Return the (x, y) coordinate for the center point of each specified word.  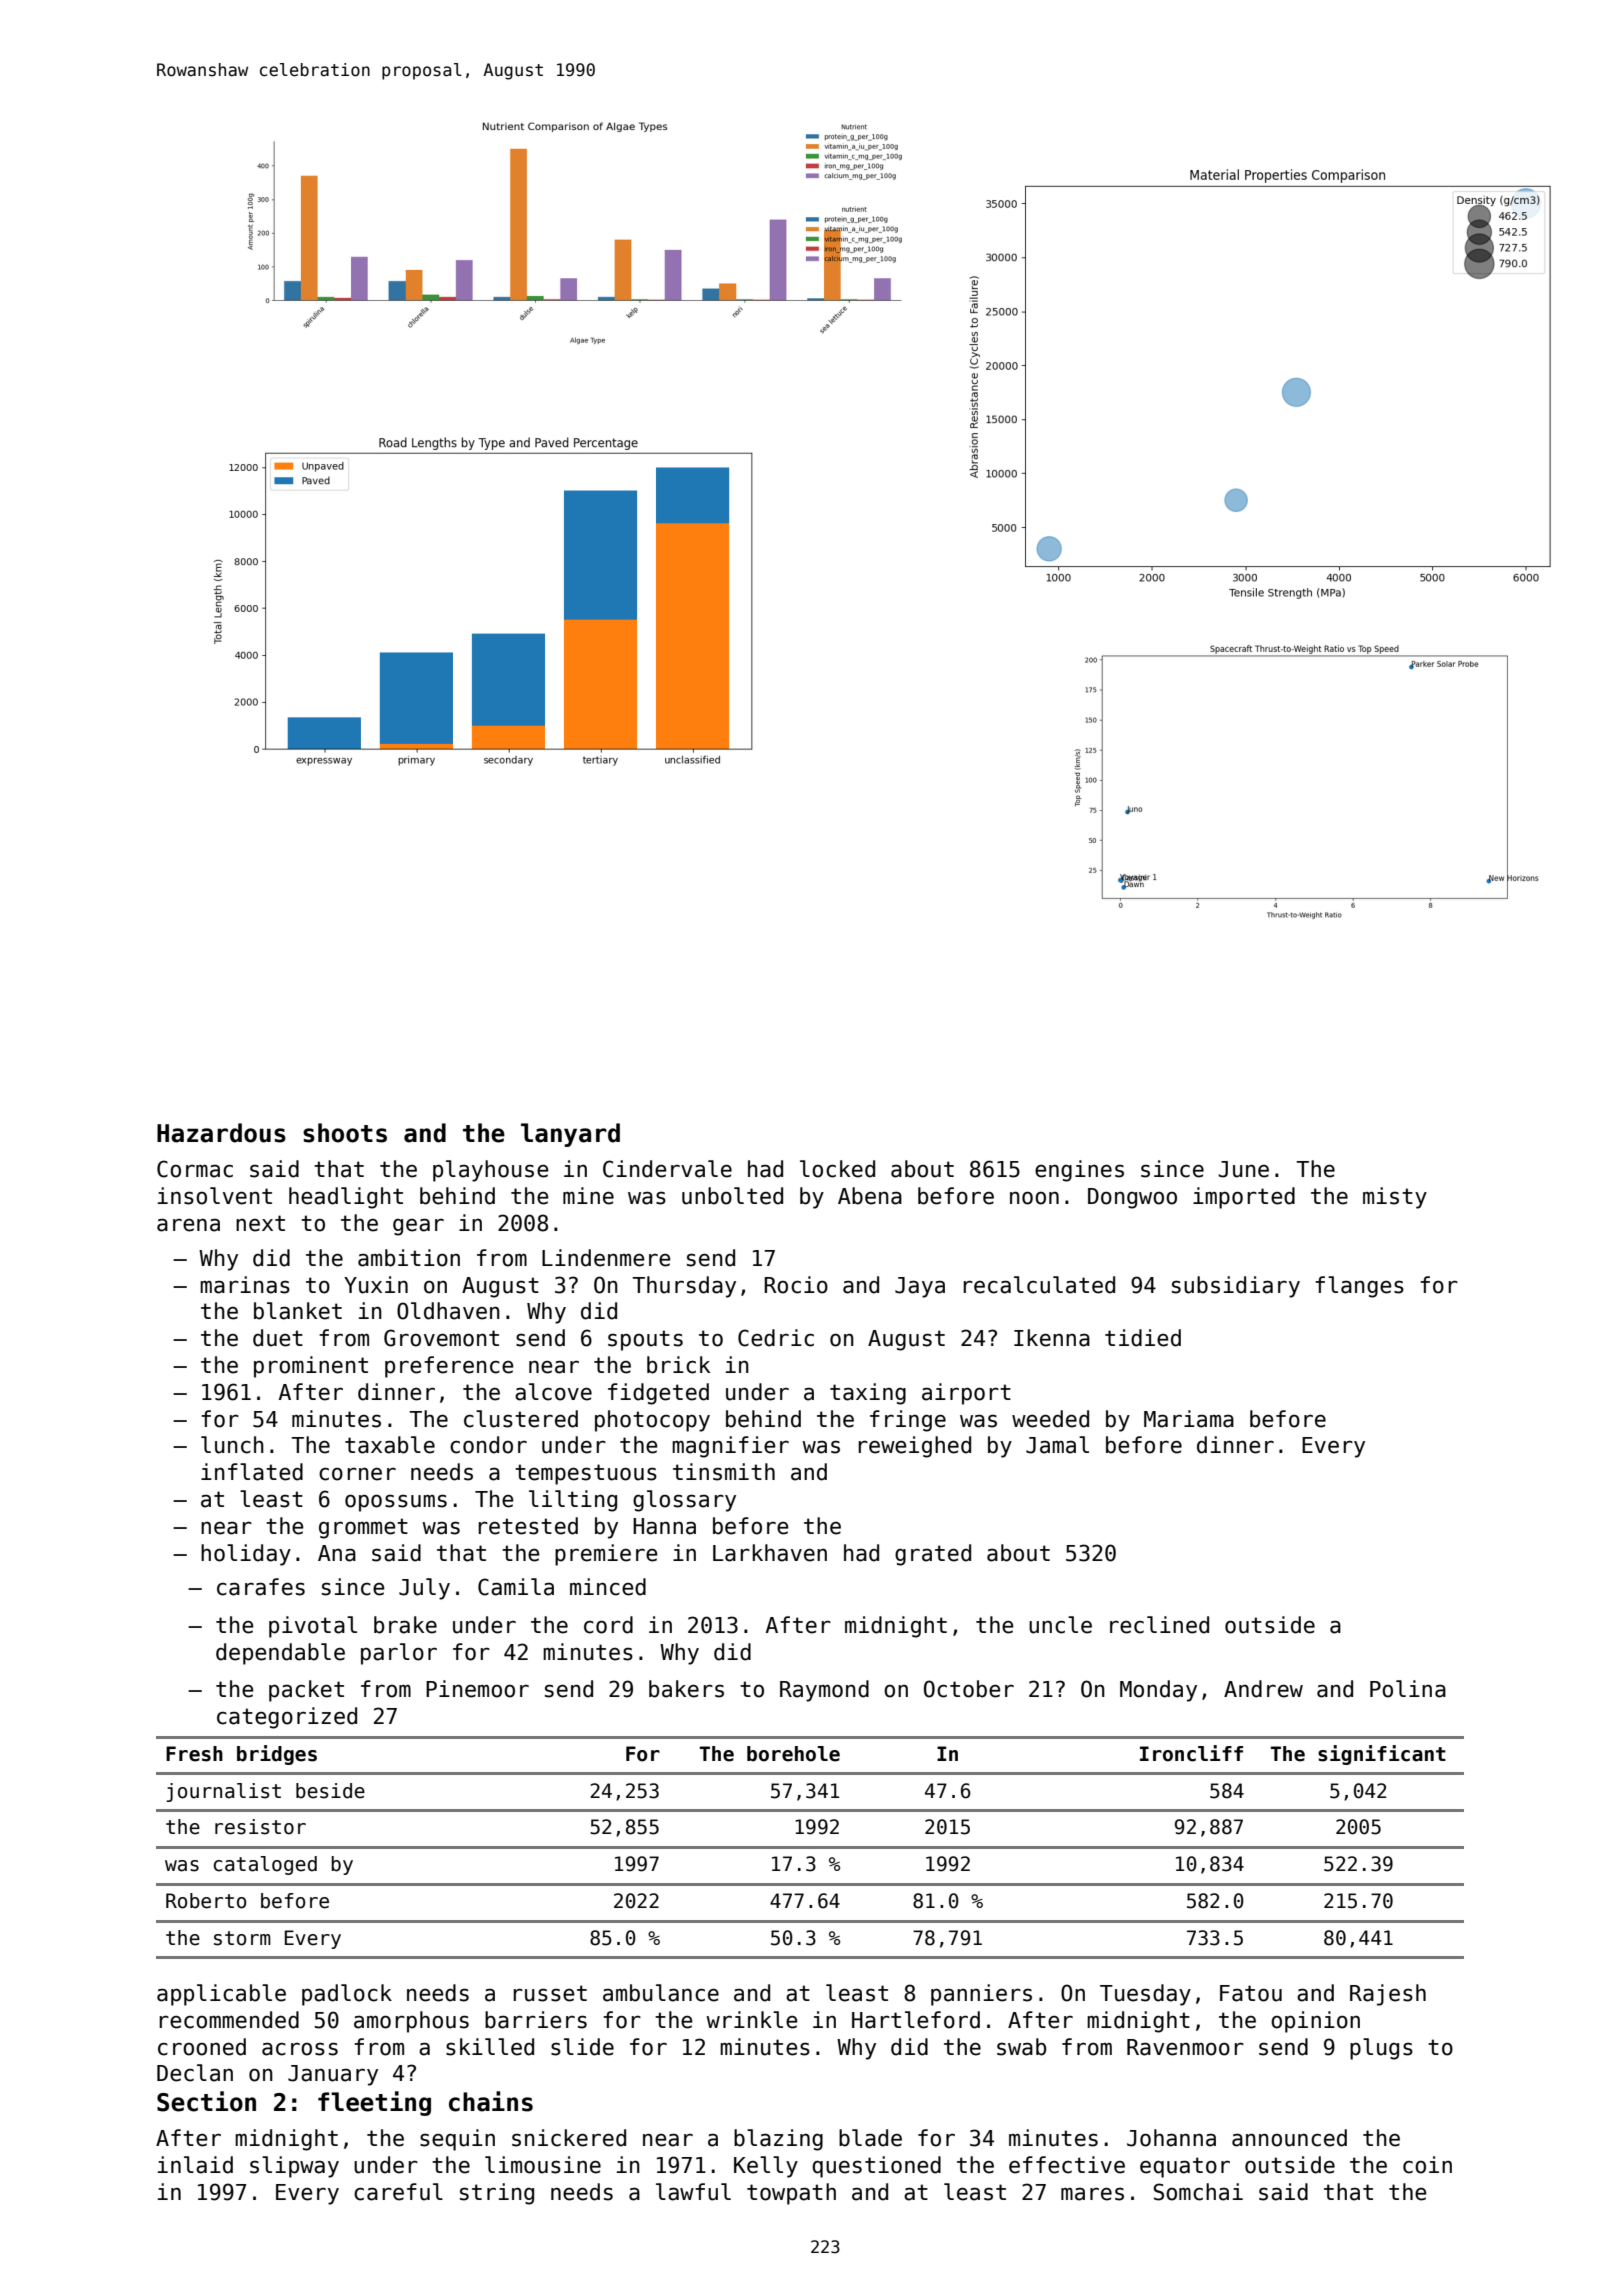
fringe (908, 1421)
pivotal (313, 1627)
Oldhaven (448, 1311)
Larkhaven (770, 1553)
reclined (1159, 1625)
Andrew (1263, 1689)
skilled (490, 2047)
